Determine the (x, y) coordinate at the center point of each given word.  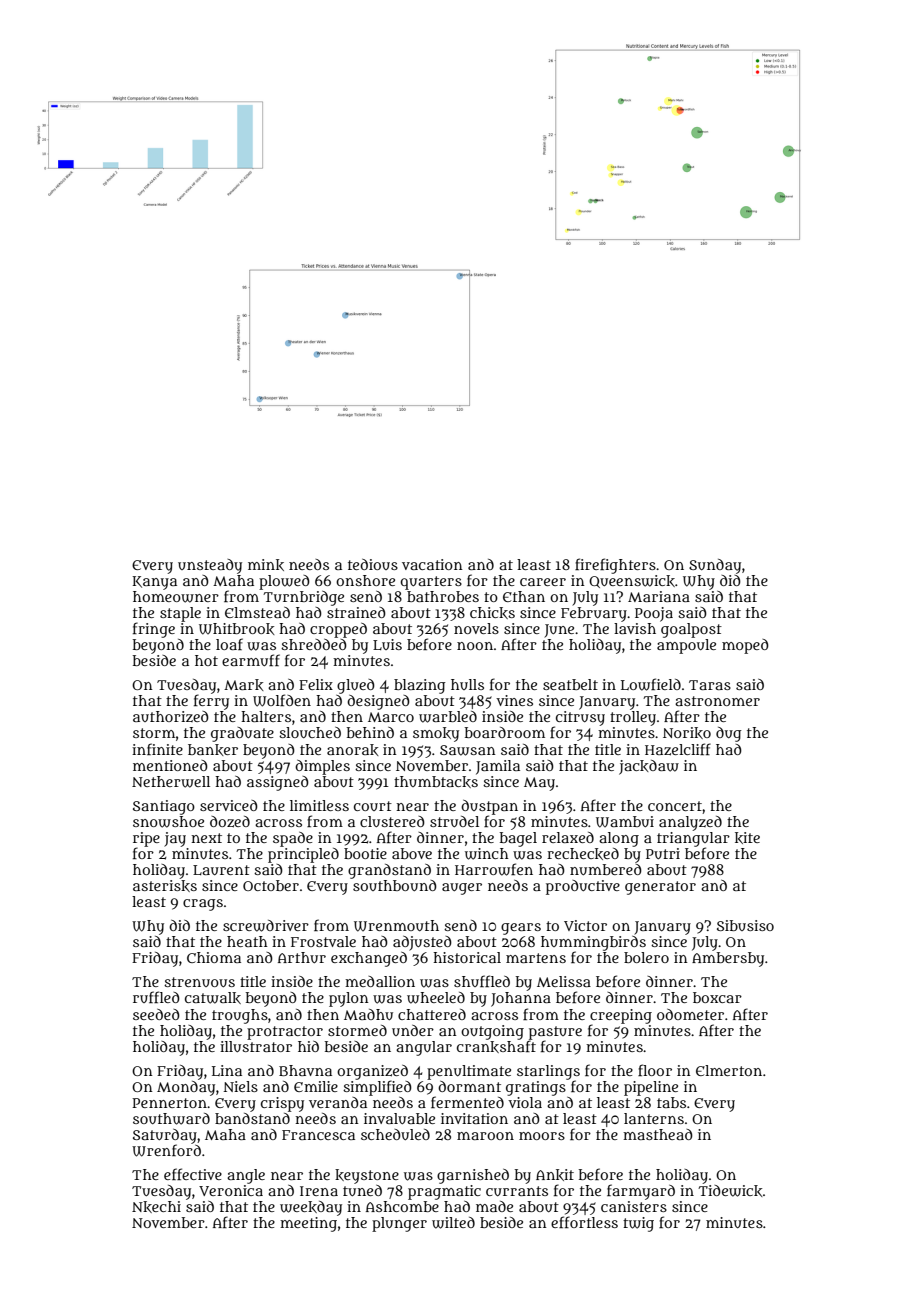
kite (747, 838)
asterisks (165, 886)
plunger (399, 1224)
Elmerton (729, 1070)
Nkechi (156, 1207)
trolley (633, 718)
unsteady (210, 566)
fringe (154, 630)
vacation (432, 564)
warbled (448, 717)
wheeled (436, 998)
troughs (240, 1016)
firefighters (615, 566)
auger (462, 889)
